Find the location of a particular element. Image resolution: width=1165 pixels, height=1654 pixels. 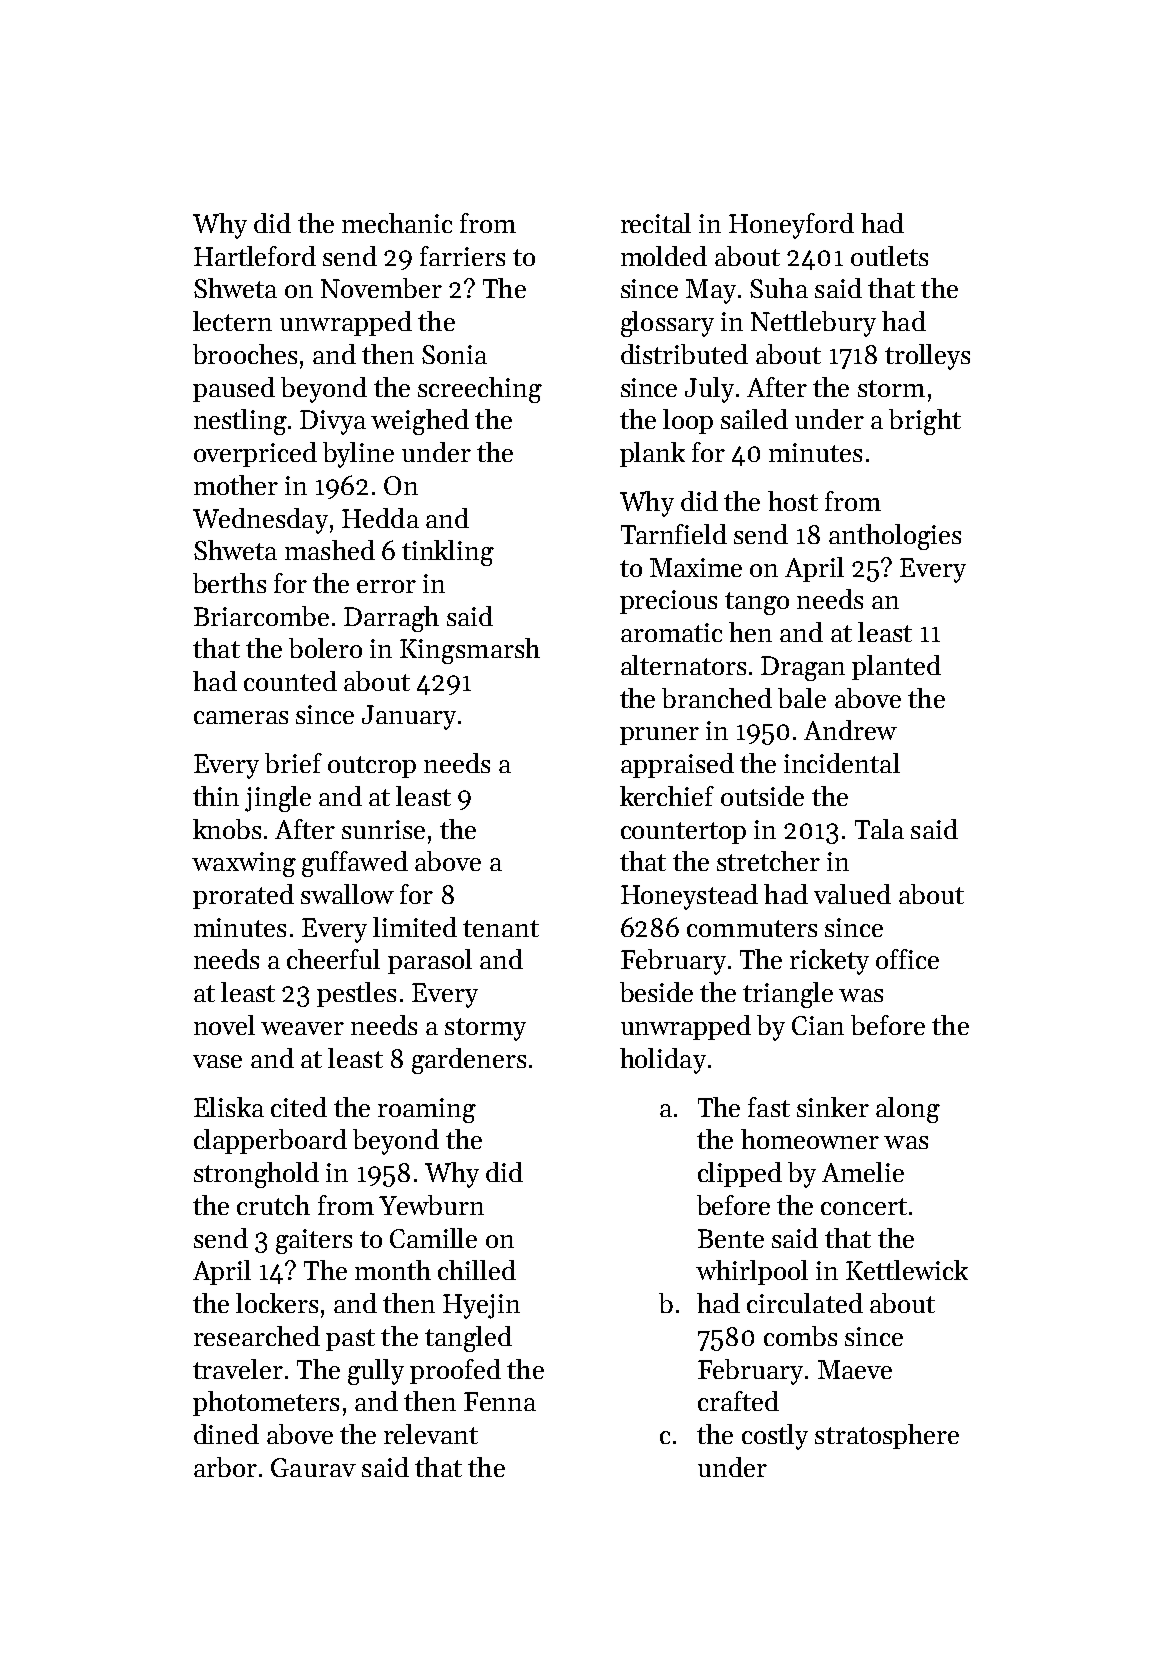

costly is located at coordinates (775, 1437).
